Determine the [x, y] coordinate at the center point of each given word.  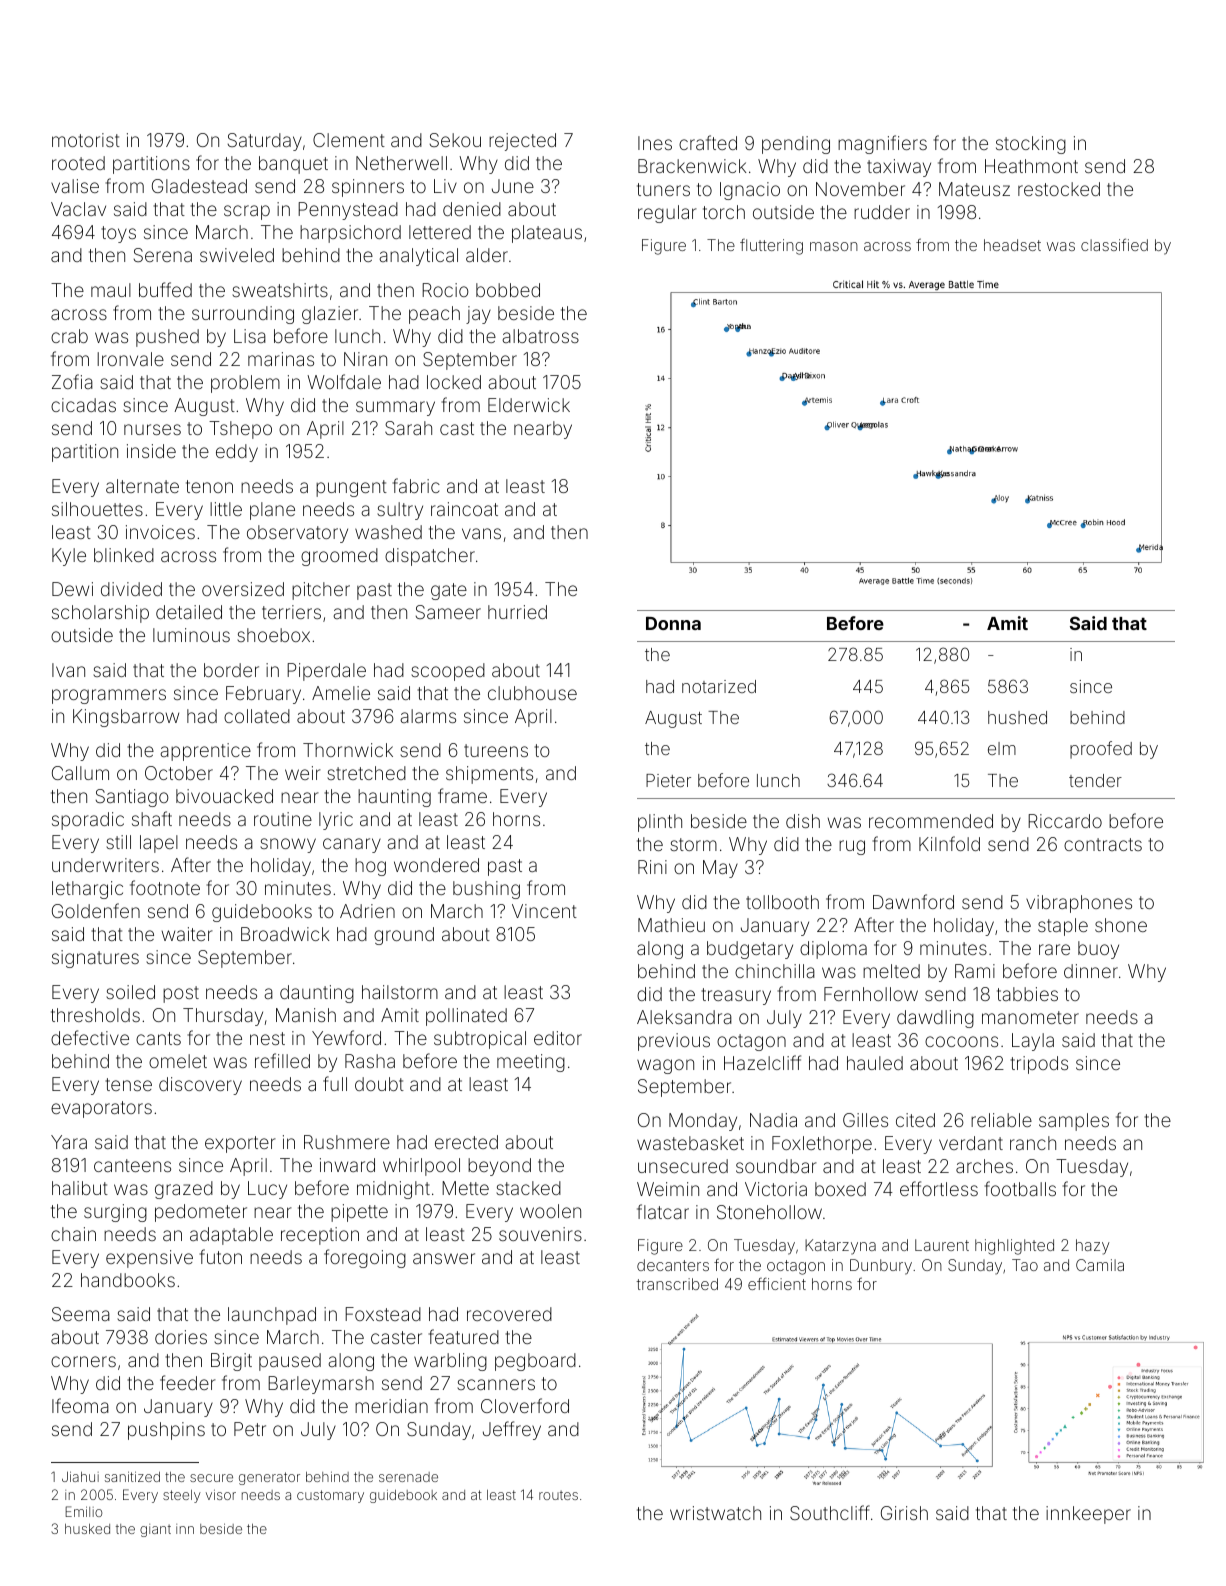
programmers [109, 696]
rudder [882, 212]
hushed [1017, 717]
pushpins [166, 1431]
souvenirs [540, 1234]
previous [674, 1042]
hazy [1093, 1247]
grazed [184, 1190]
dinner [1091, 971]
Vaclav [78, 209]
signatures [95, 959]
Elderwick [529, 405]
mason [834, 246]
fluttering [771, 247]
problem [245, 384]
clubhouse [532, 693]
